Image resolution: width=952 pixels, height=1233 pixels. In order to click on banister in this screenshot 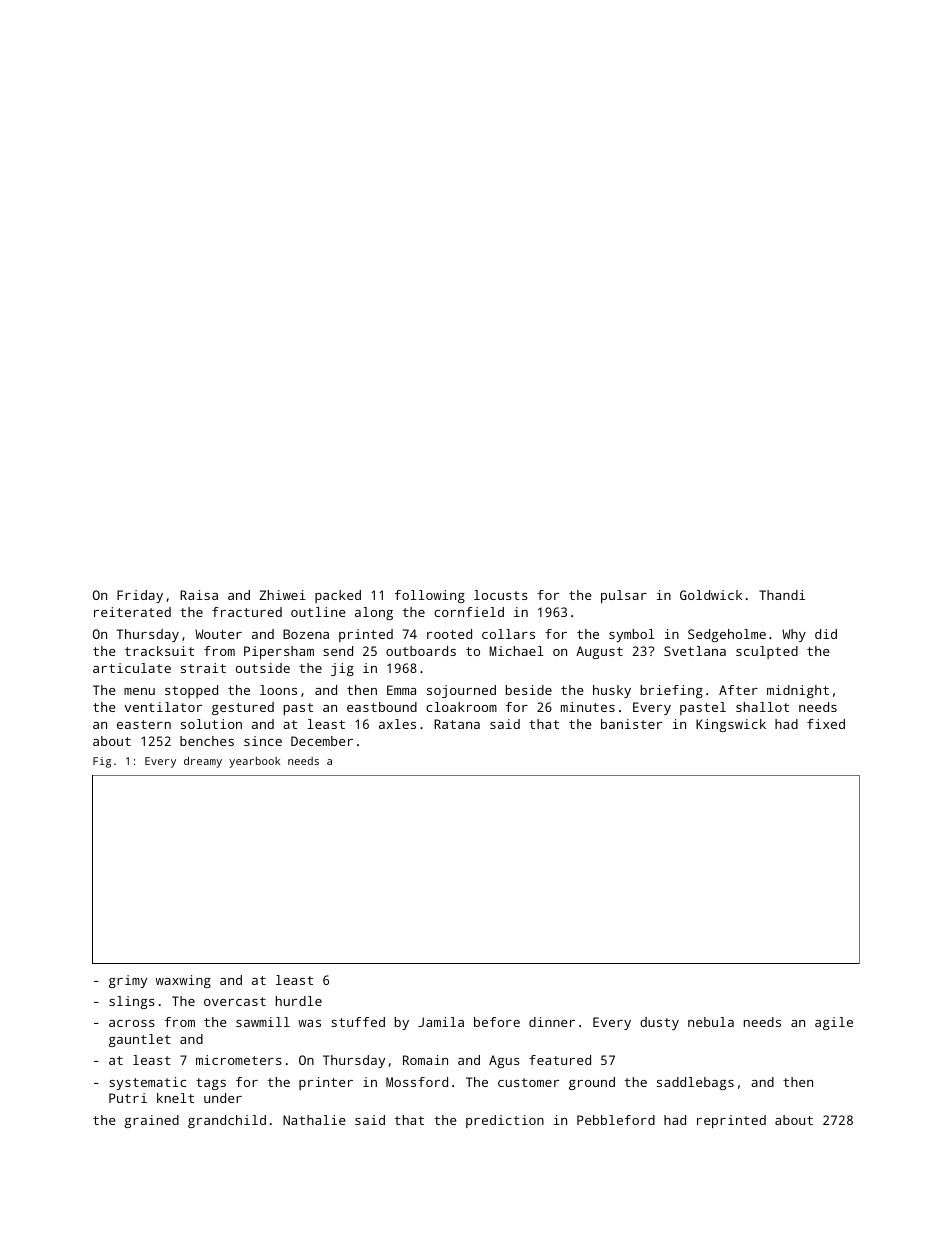, I will do `click(631, 724)`.
